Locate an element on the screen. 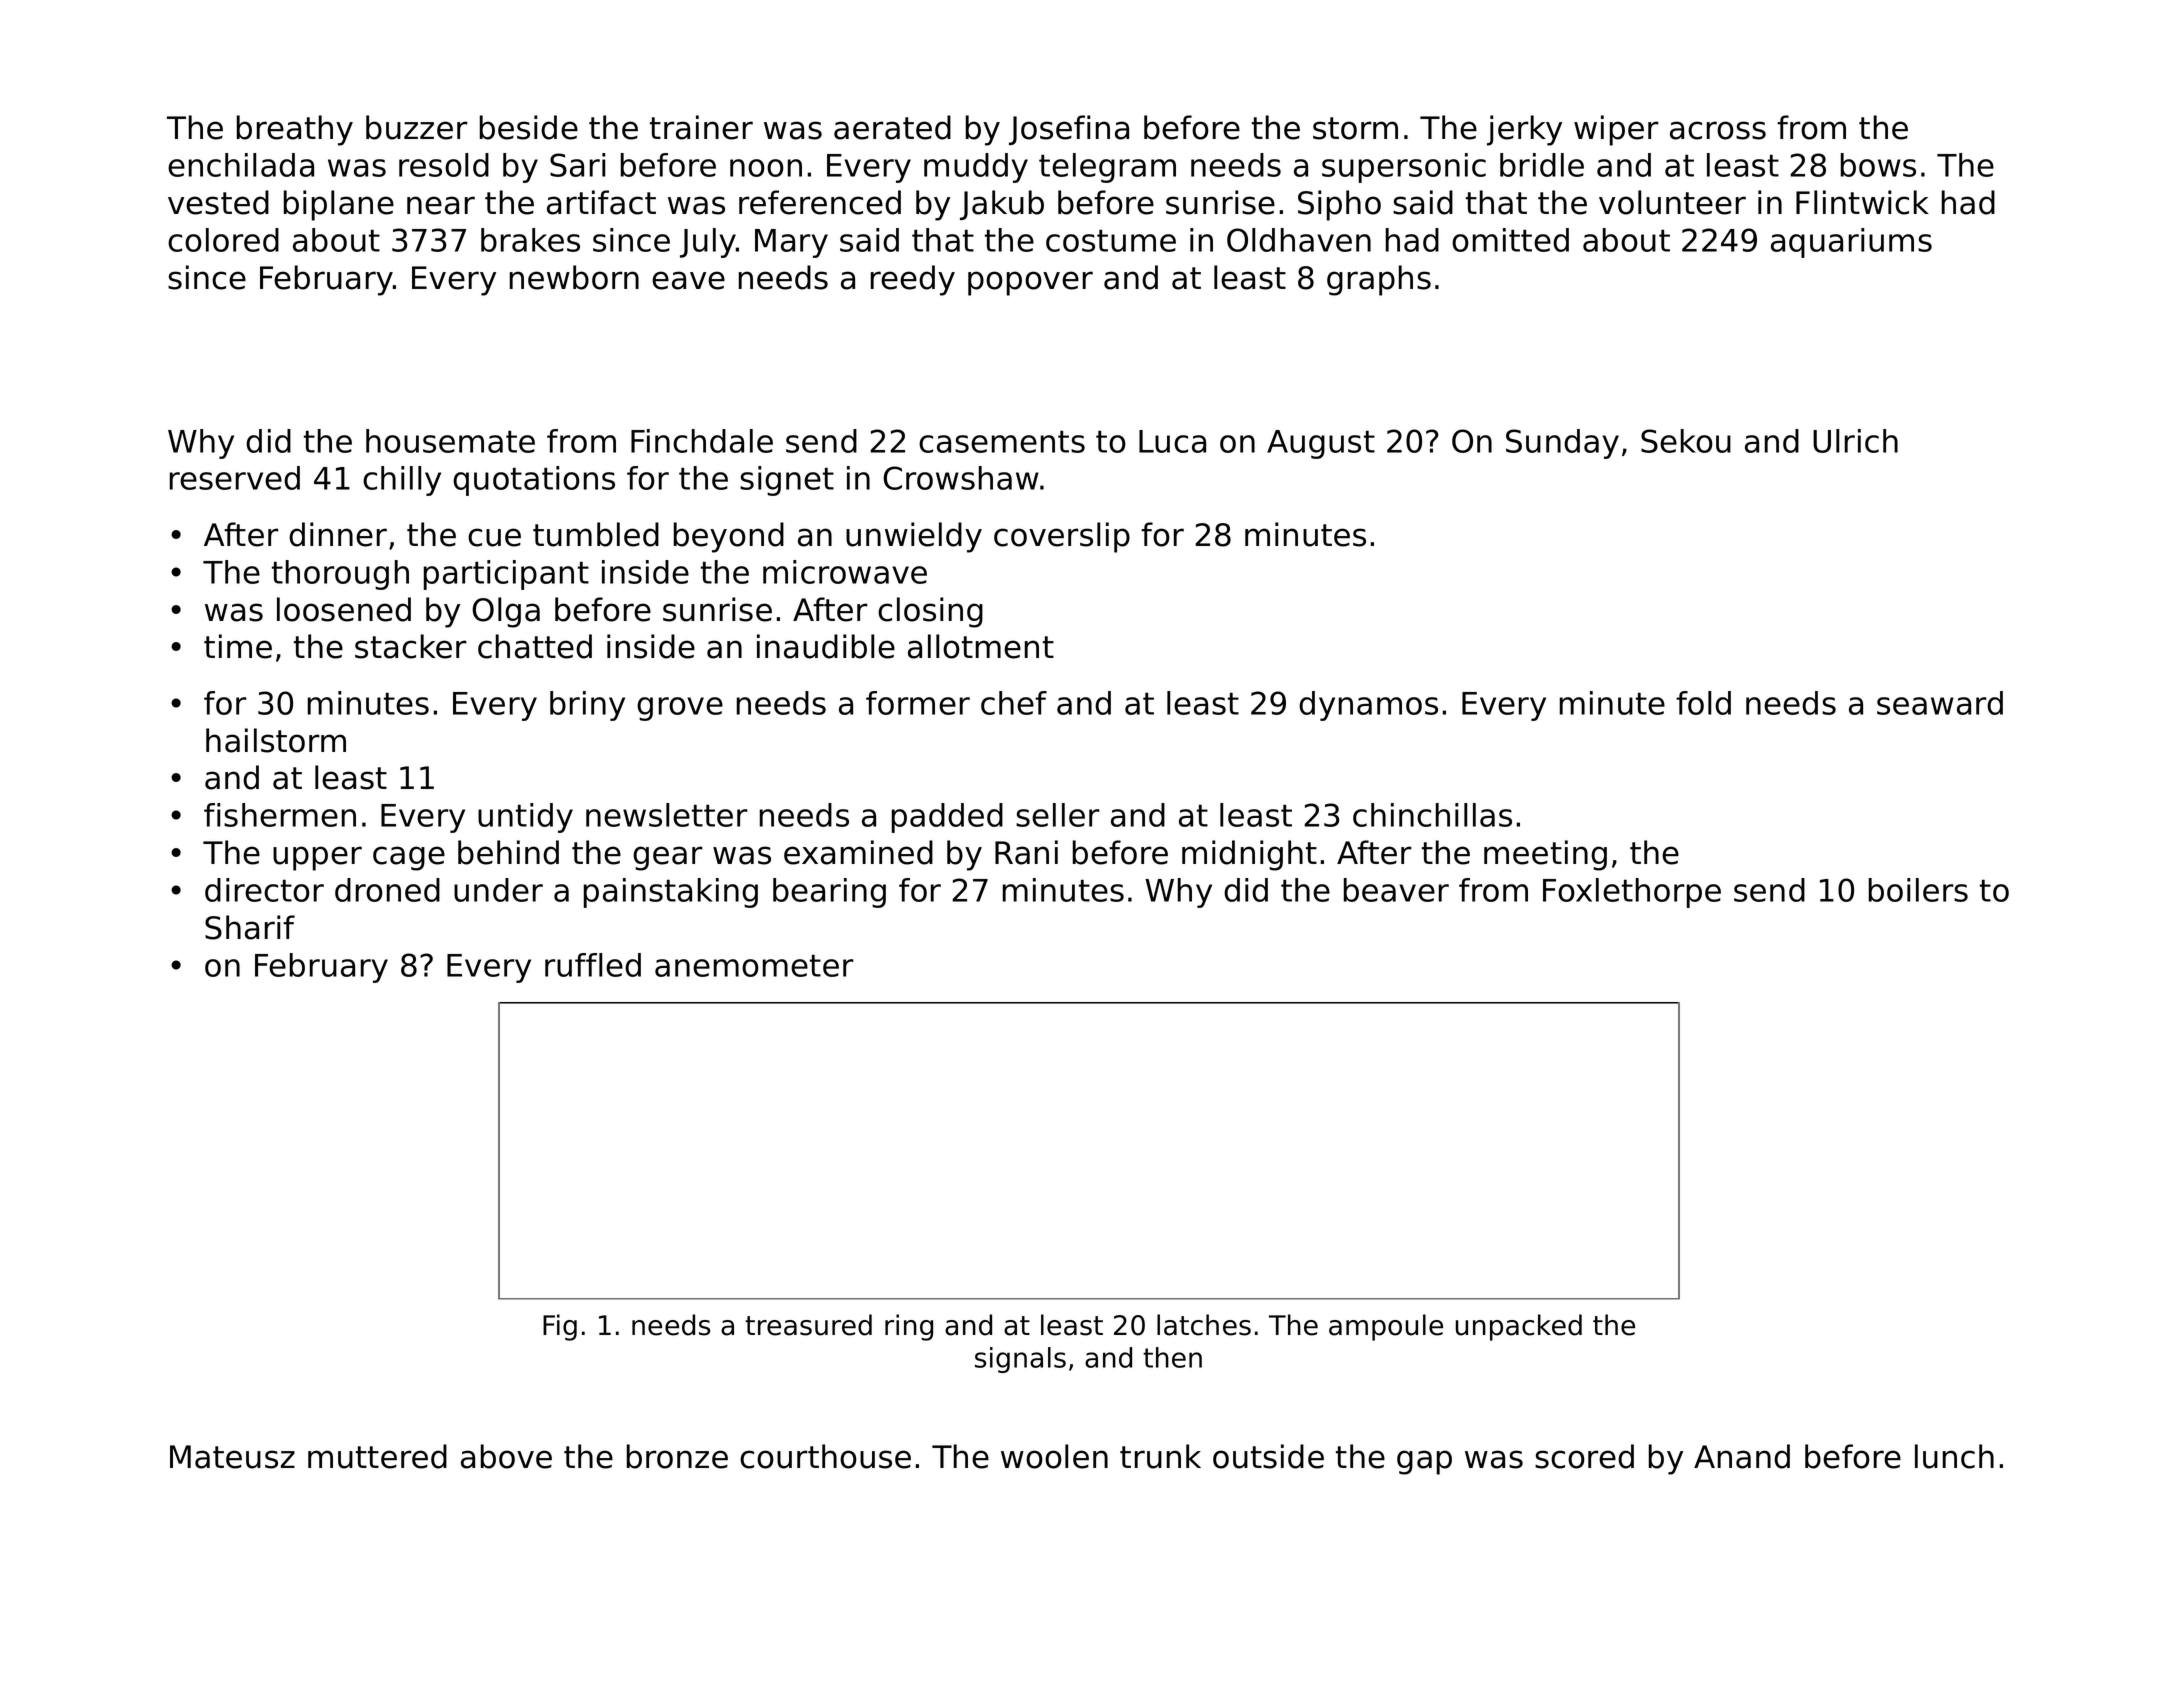  stacker is located at coordinates (411, 646).
